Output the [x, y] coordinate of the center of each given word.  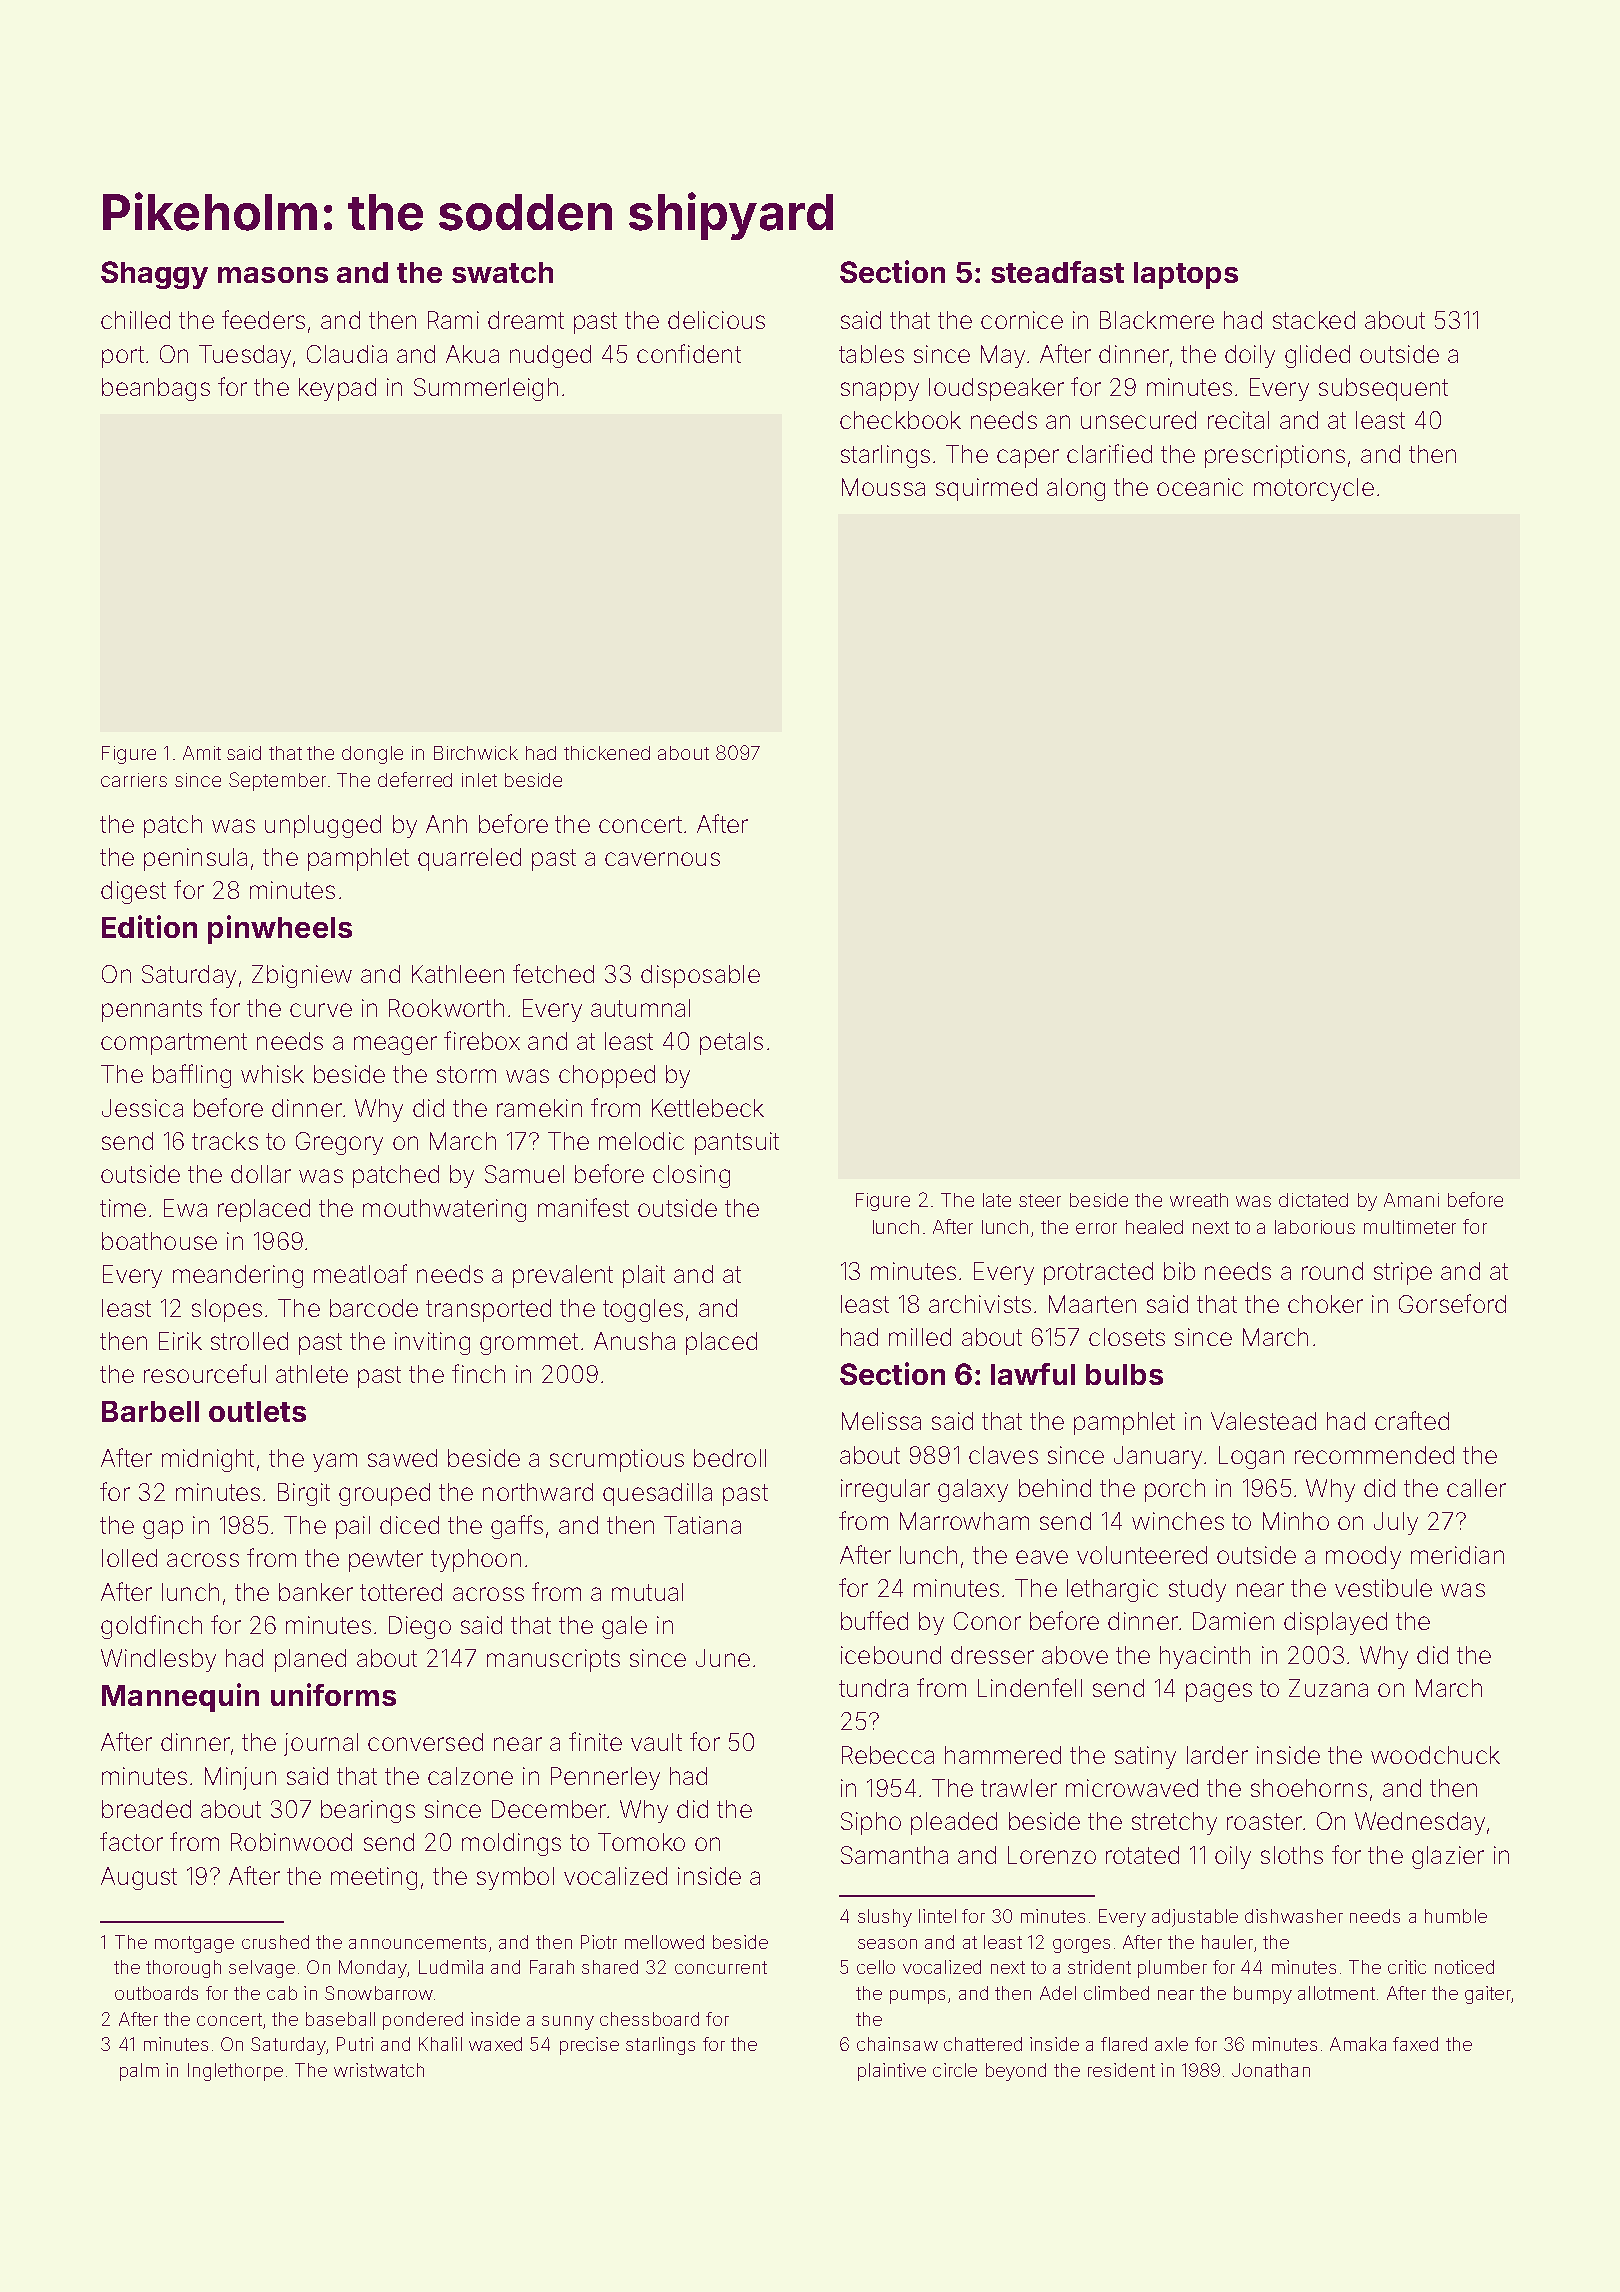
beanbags [156, 389]
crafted [1412, 1420]
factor [131, 1841]
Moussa [883, 487]
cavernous [662, 859]
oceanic [1200, 487]
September [277, 781]
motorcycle [1314, 489]
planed [310, 1660]
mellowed [664, 1942]
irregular [885, 1490]
